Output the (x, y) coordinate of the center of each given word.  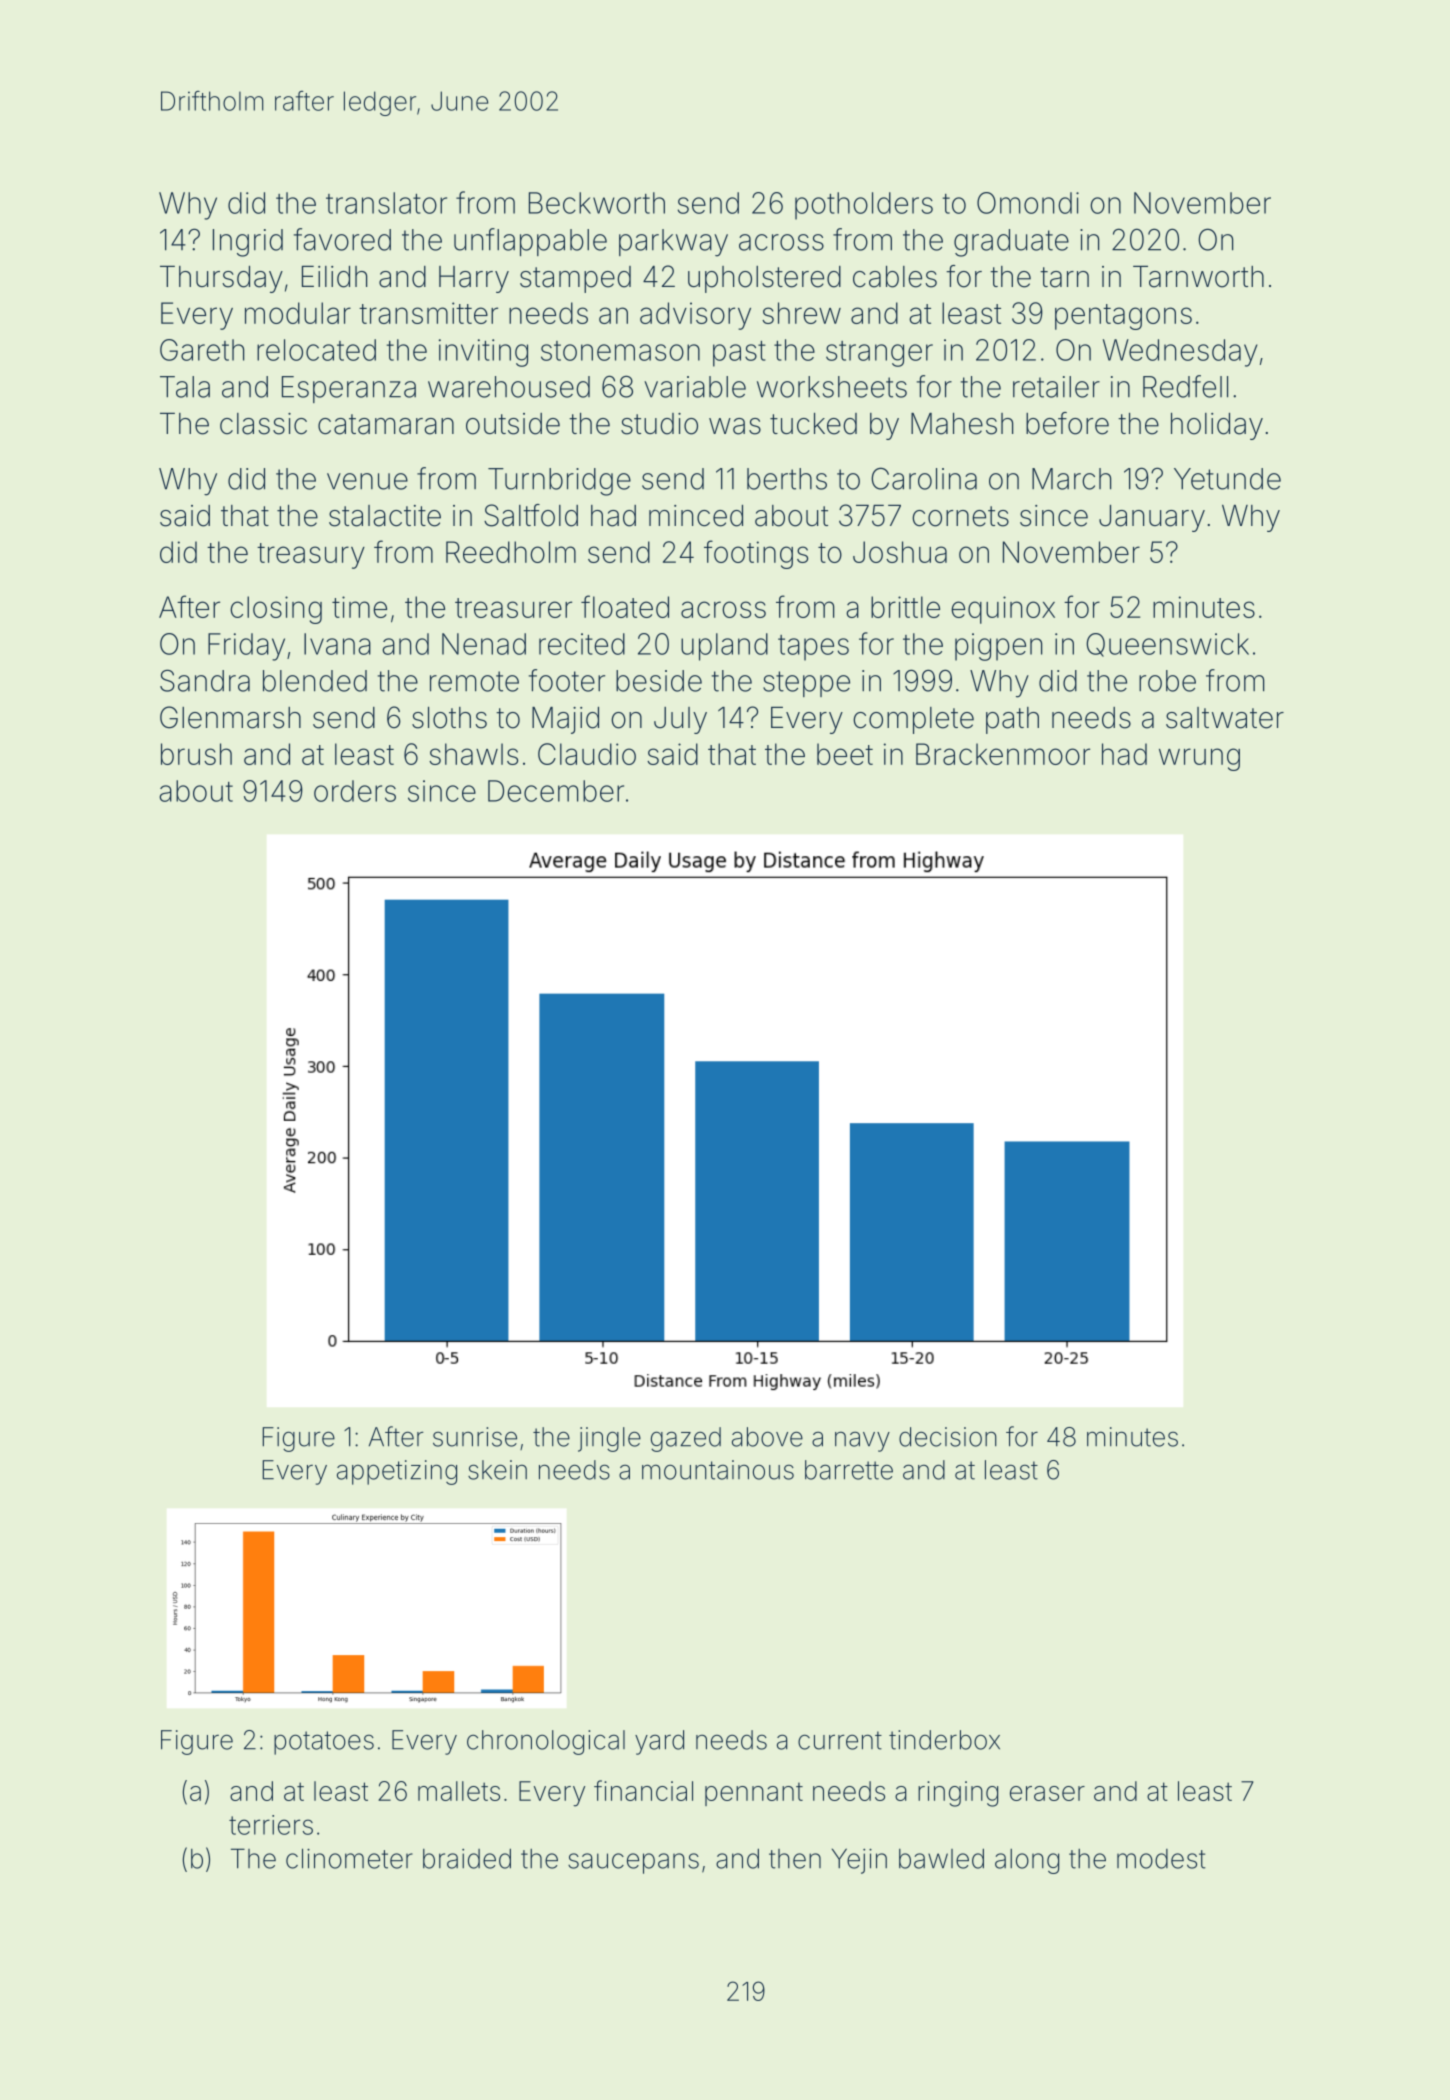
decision (948, 1437)
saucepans (633, 1863)
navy (862, 1442)
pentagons (1123, 317)
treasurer (513, 608)
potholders (864, 206)
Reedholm (511, 552)
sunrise (475, 1437)
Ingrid (248, 243)
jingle (609, 1439)
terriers (271, 1825)
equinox (1003, 610)
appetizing (397, 1472)
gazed (686, 1439)
